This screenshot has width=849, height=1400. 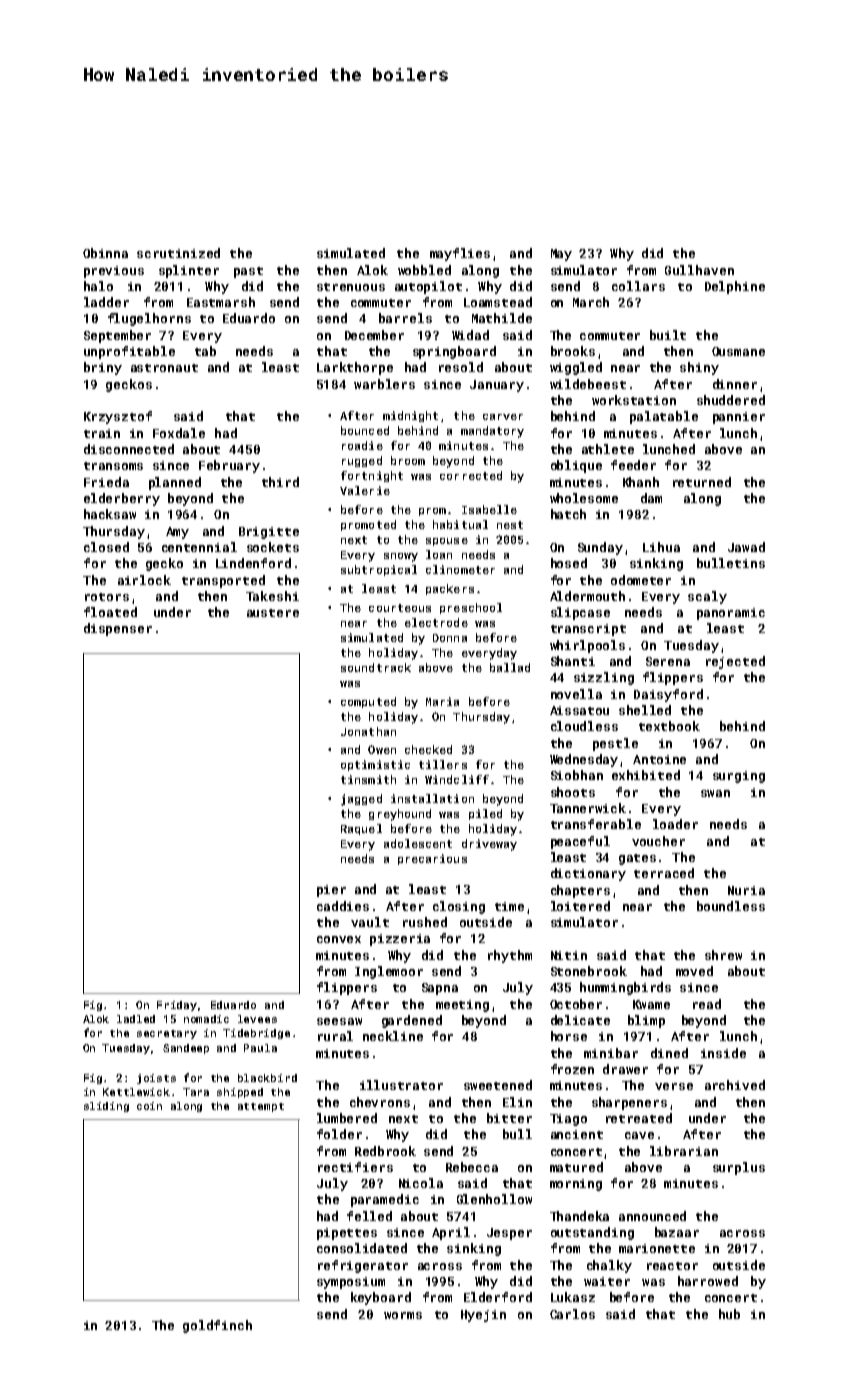 What do you see at coordinates (517, 1102) in the screenshot?
I see `Elin` at bounding box center [517, 1102].
